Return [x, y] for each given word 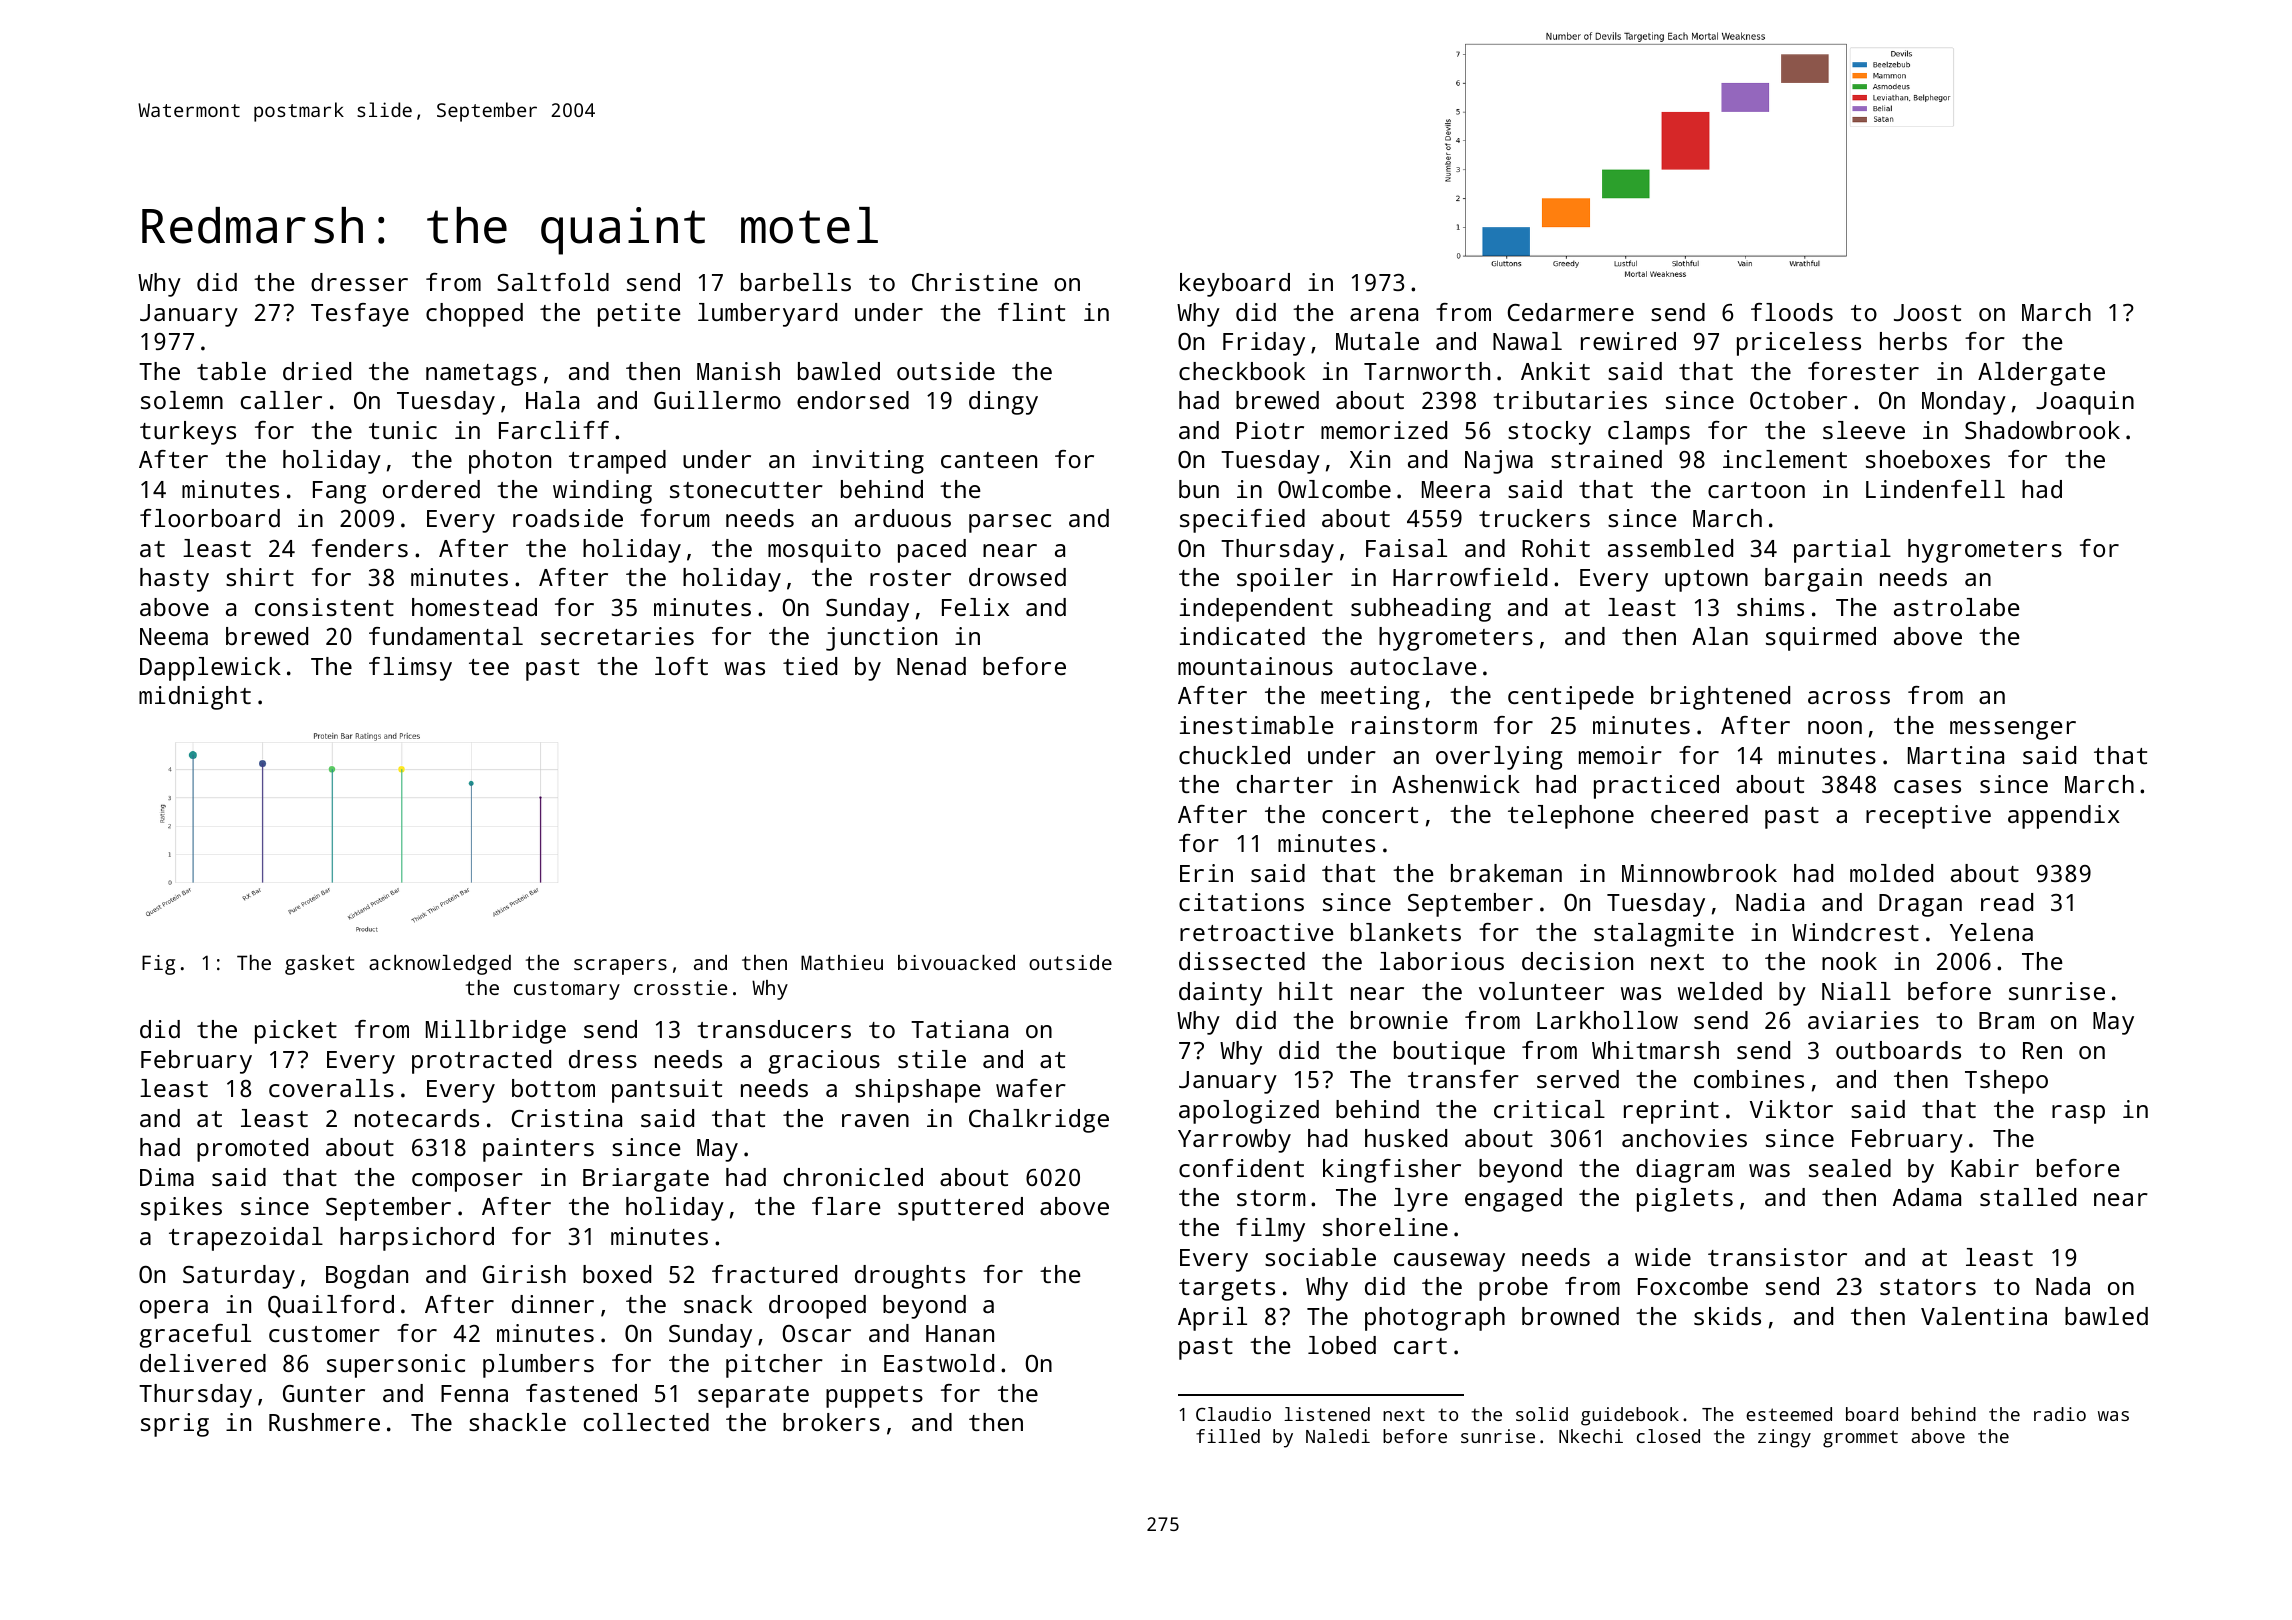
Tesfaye [360, 315]
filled [1228, 1436]
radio [2060, 1414]
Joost [1927, 312]
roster [910, 578]
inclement [1785, 459]
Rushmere [324, 1422]
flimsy [410, 669]
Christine [975, 282]
